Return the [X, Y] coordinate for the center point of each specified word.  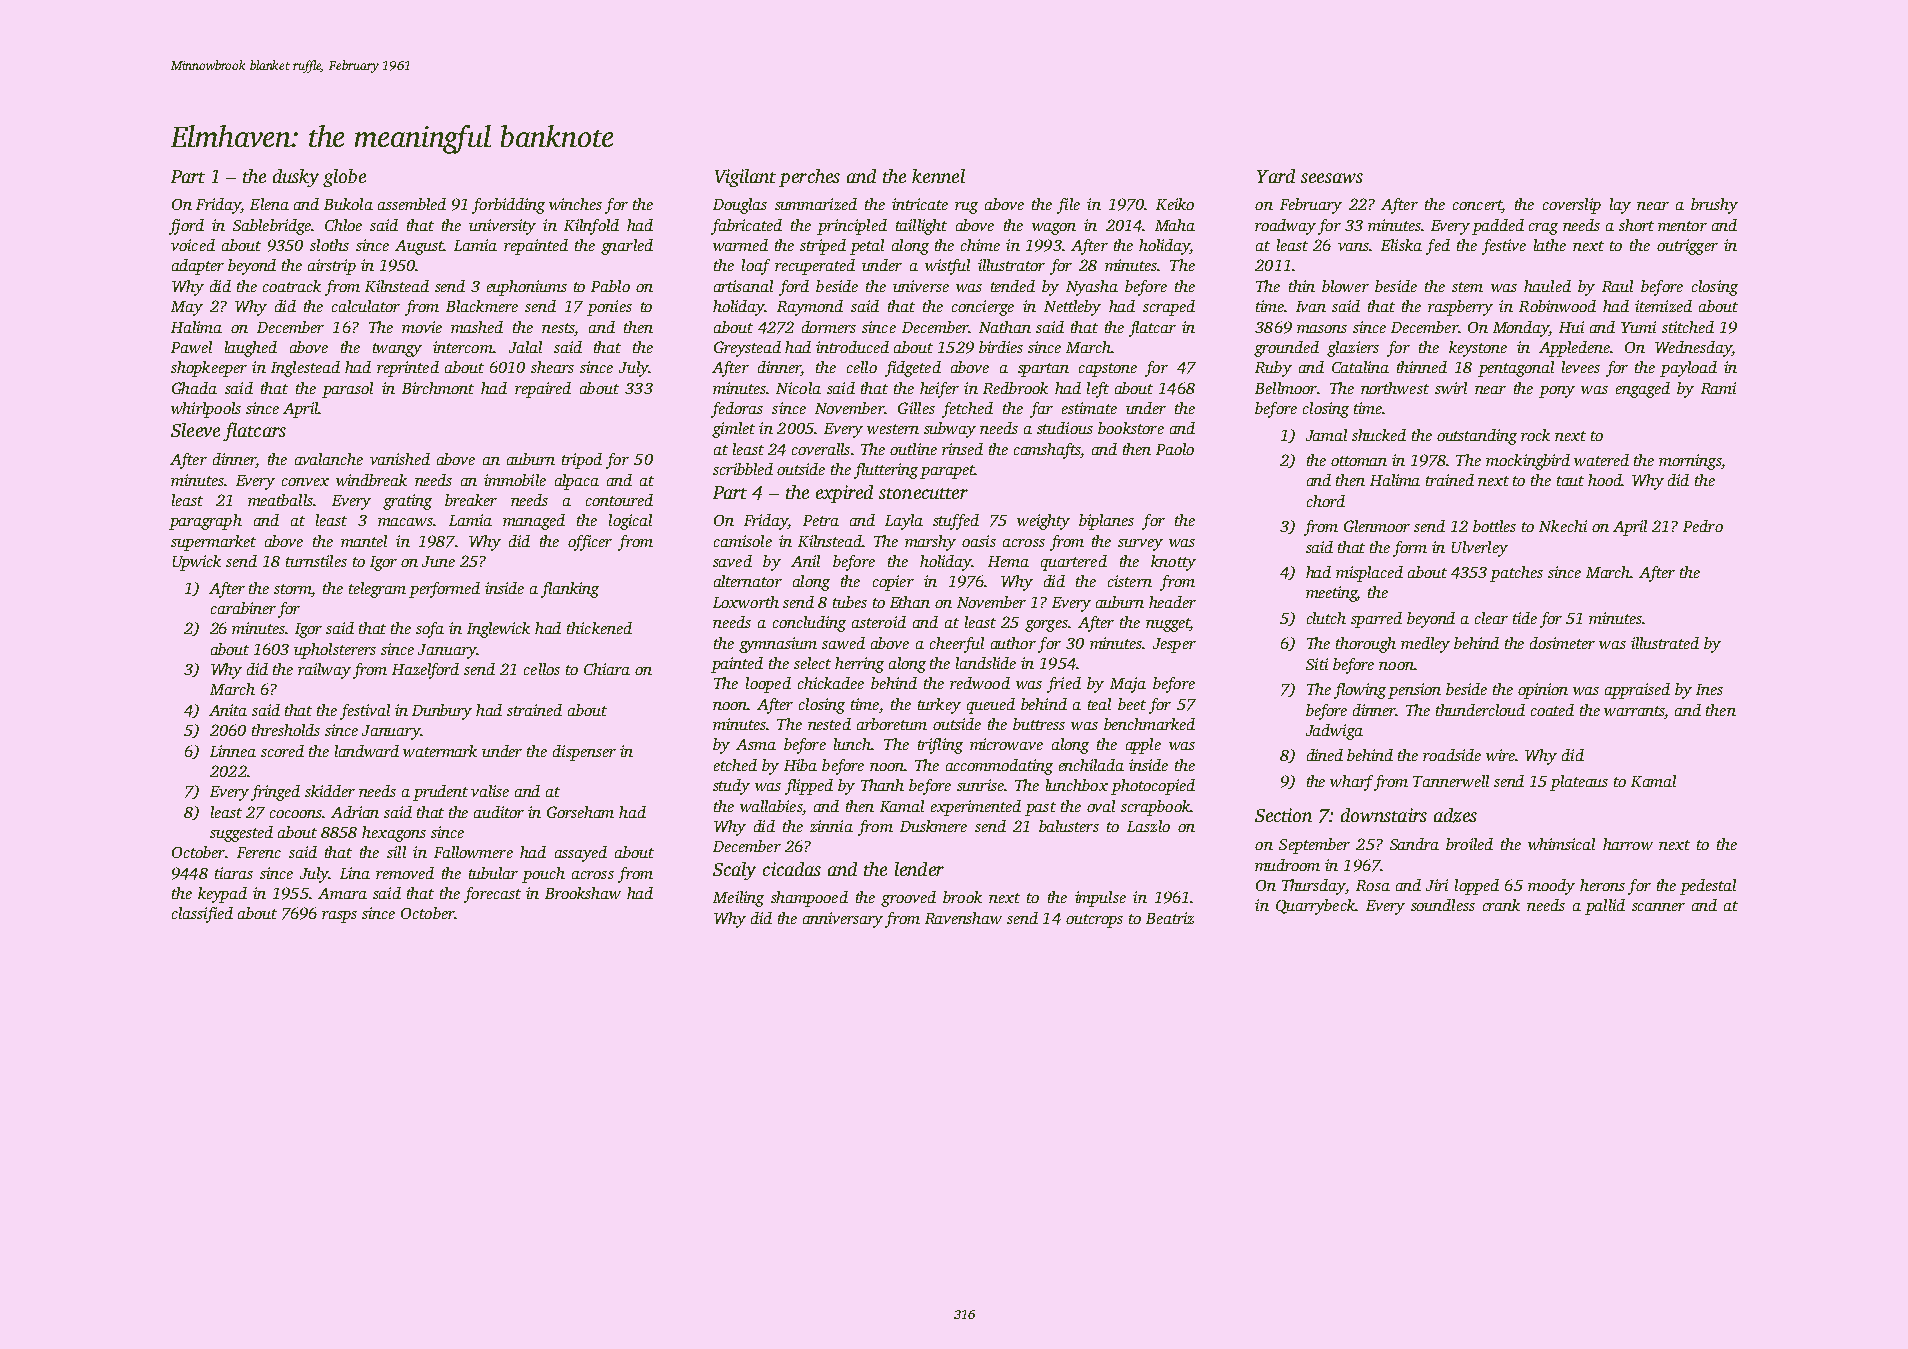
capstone [1108, 370]
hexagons [394, 834]
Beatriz [1170, 918]
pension [1414, 691]
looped [768, 685]
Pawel [191, 347]
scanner [1658, 907]
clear [1491, 618]
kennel [938, 176]
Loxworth [746, 602]
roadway [1285, 227]
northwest [1395, 388]
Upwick [197, 563]
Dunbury [442, 712]
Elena [269, 204]
